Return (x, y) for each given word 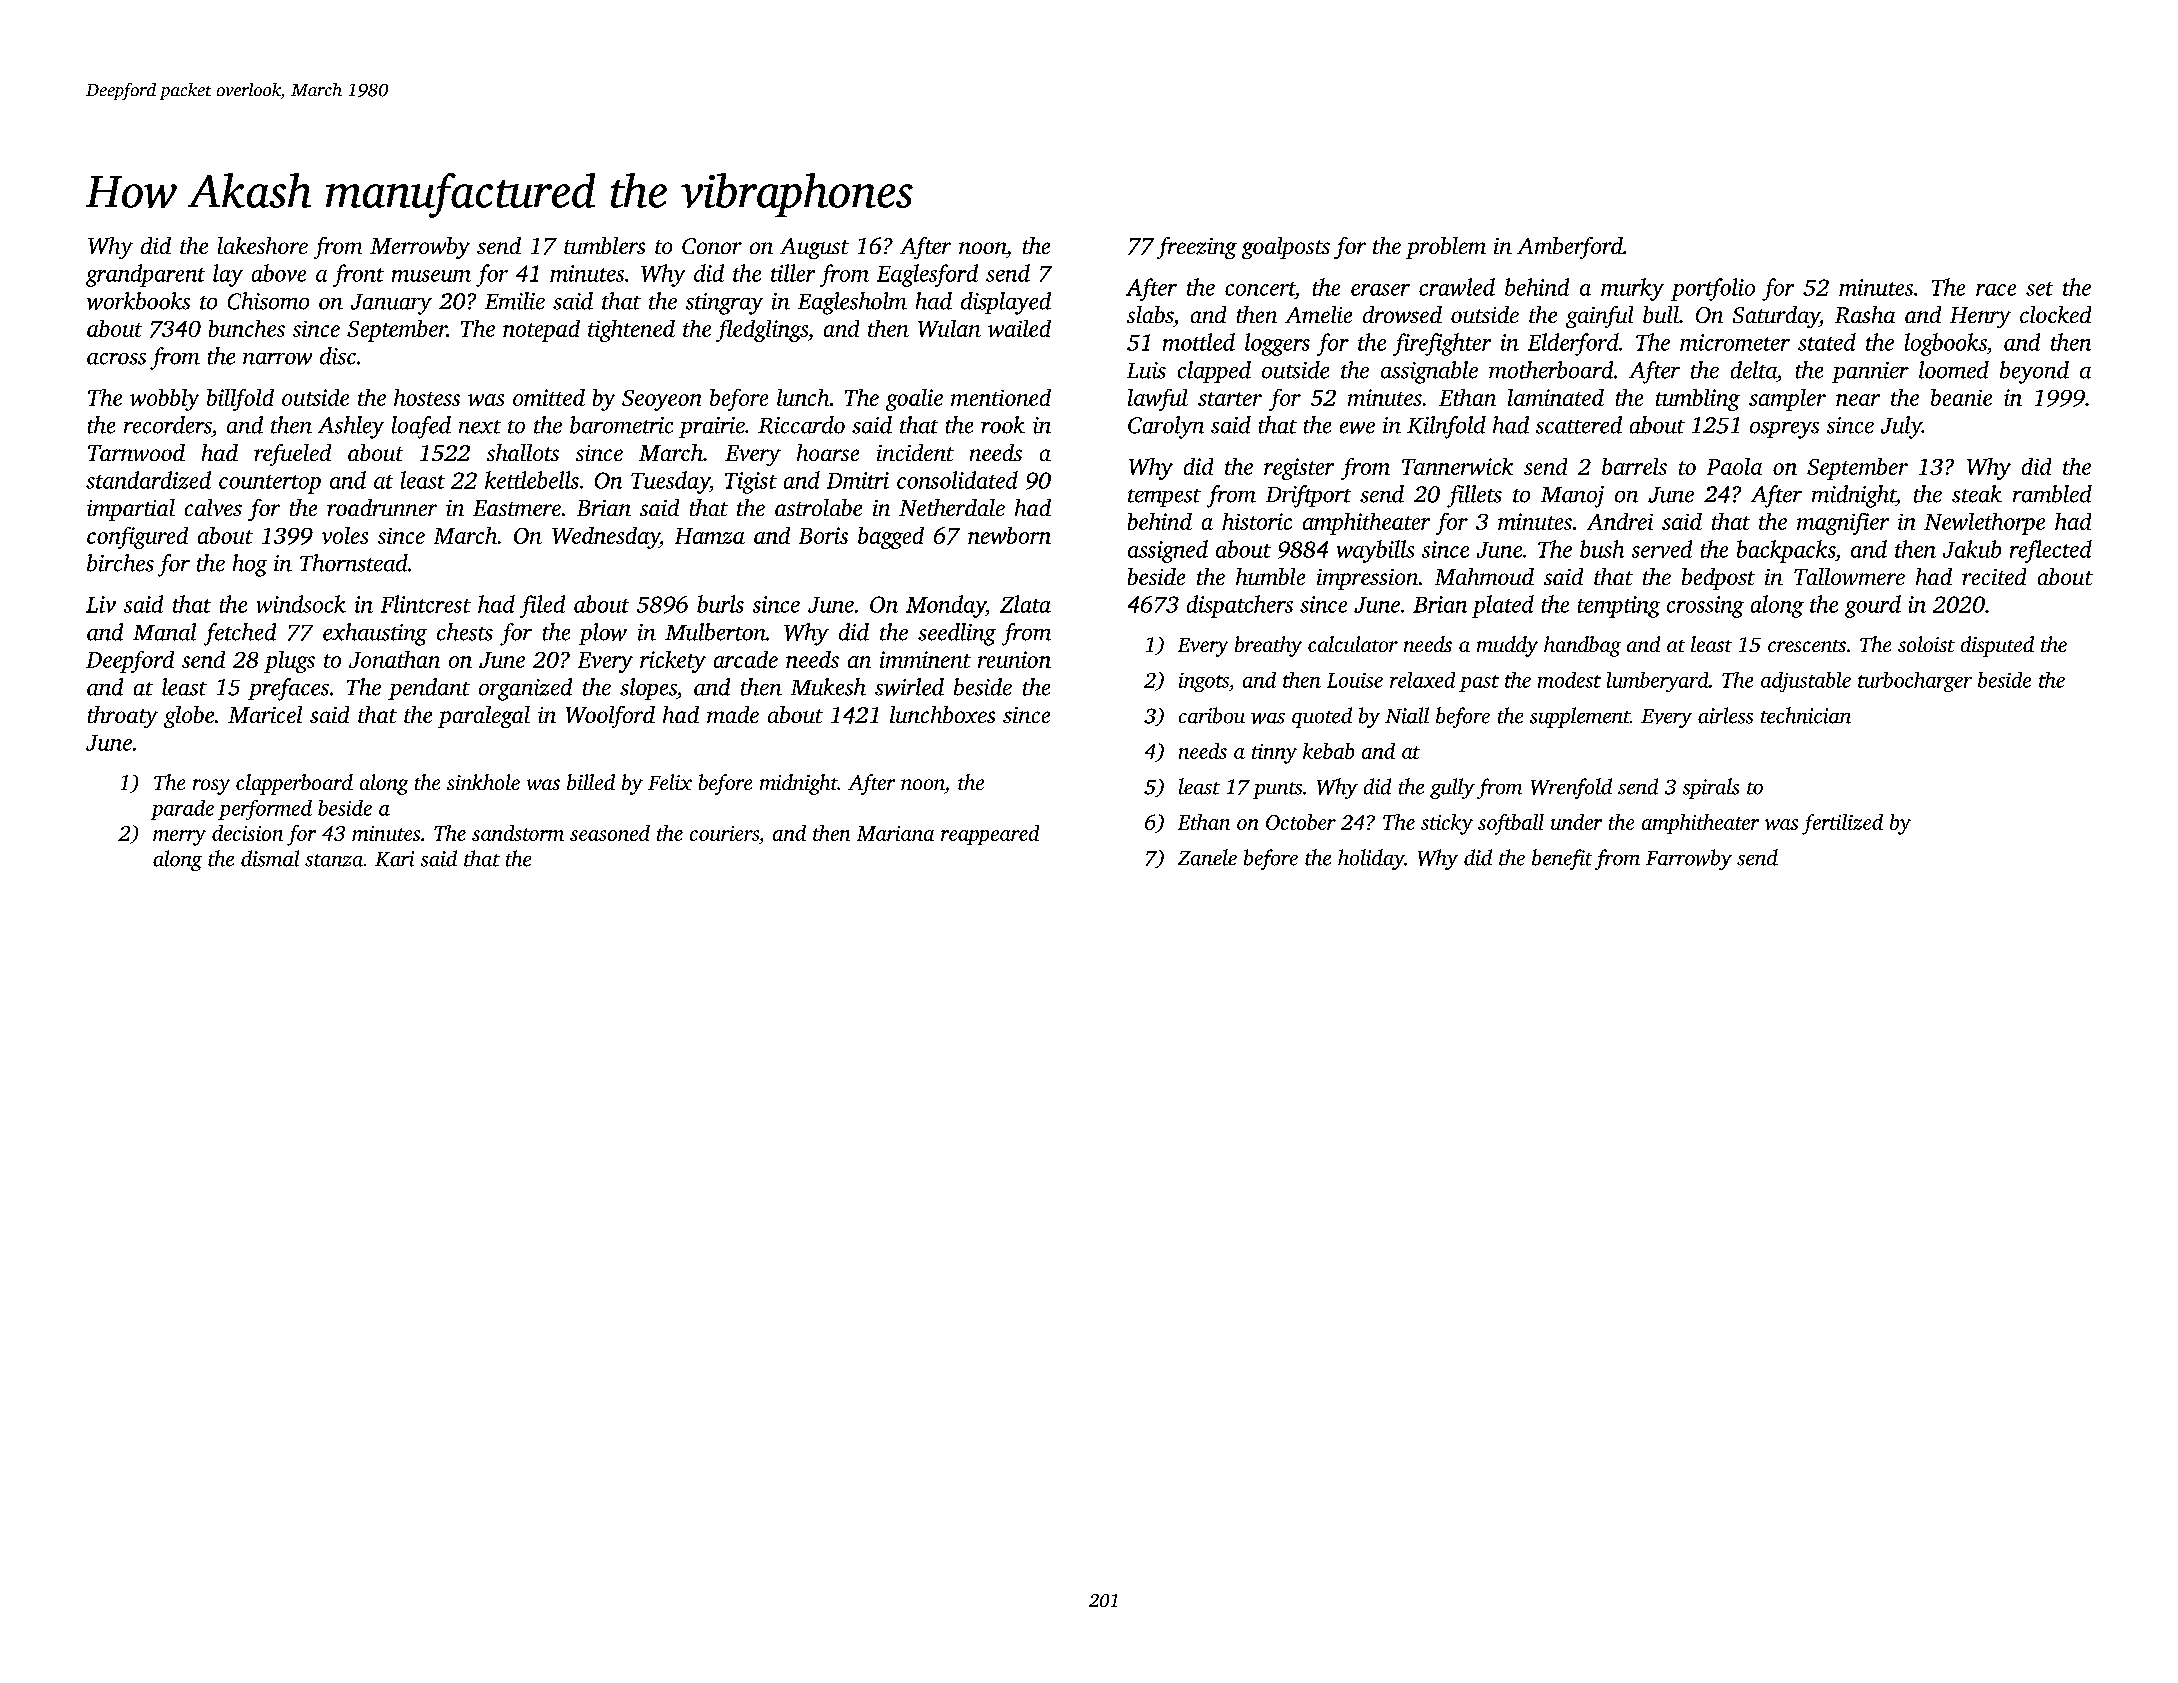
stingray (724, 304)
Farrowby (1689, 859)
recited (1994, 576)
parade (182, 810)
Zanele (1207, 857)
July (1901, 427)
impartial (131, 510)
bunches (247, 328)
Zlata (1025, 604)
